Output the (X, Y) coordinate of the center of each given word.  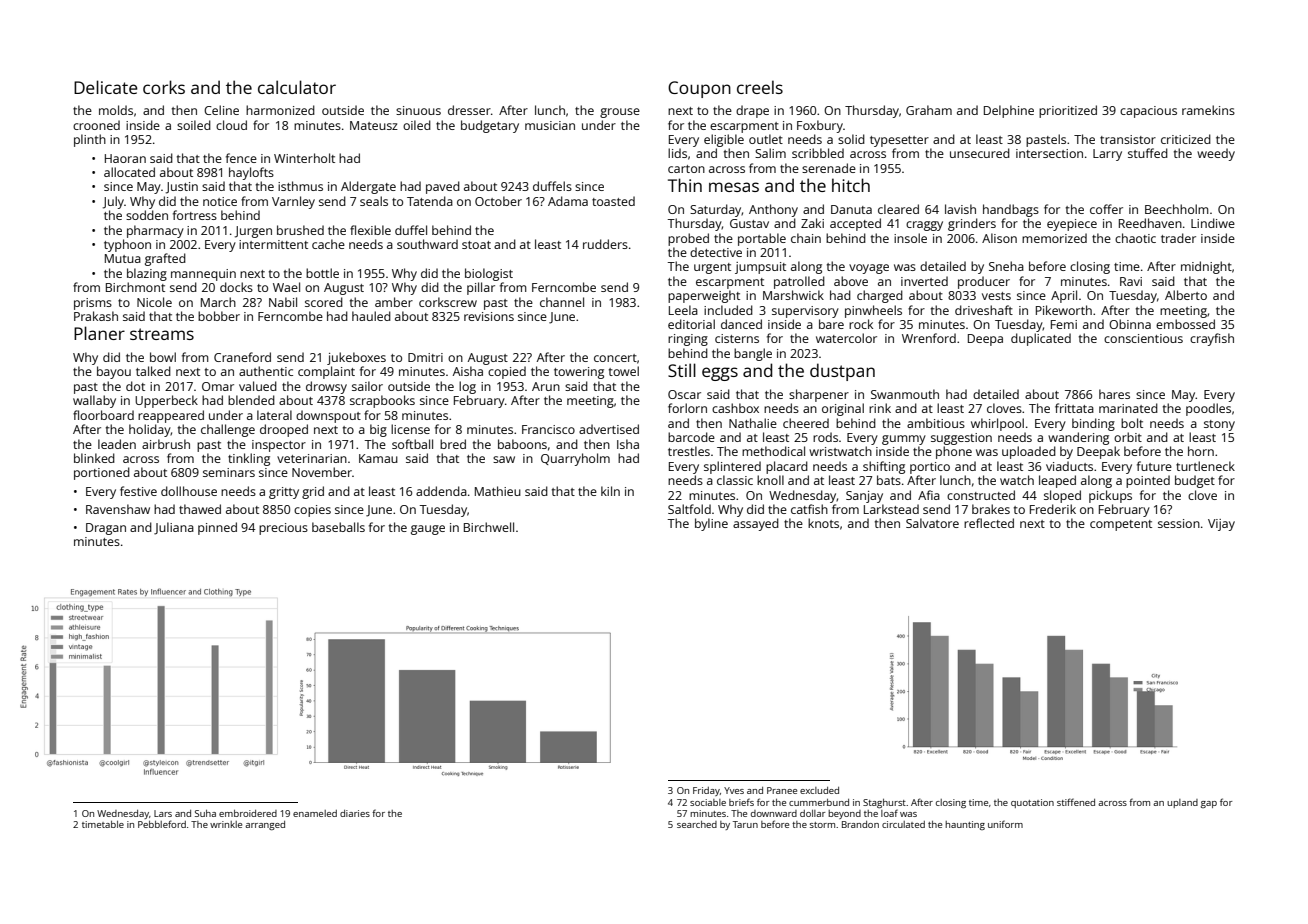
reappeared (171, 416)
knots (823, 523)
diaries (355, 813)
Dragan (106, 529)
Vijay (1221, 525)
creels (760, 87)
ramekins (1208, 110)
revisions (489, 316)
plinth (90, 140)
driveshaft (984, 310)
